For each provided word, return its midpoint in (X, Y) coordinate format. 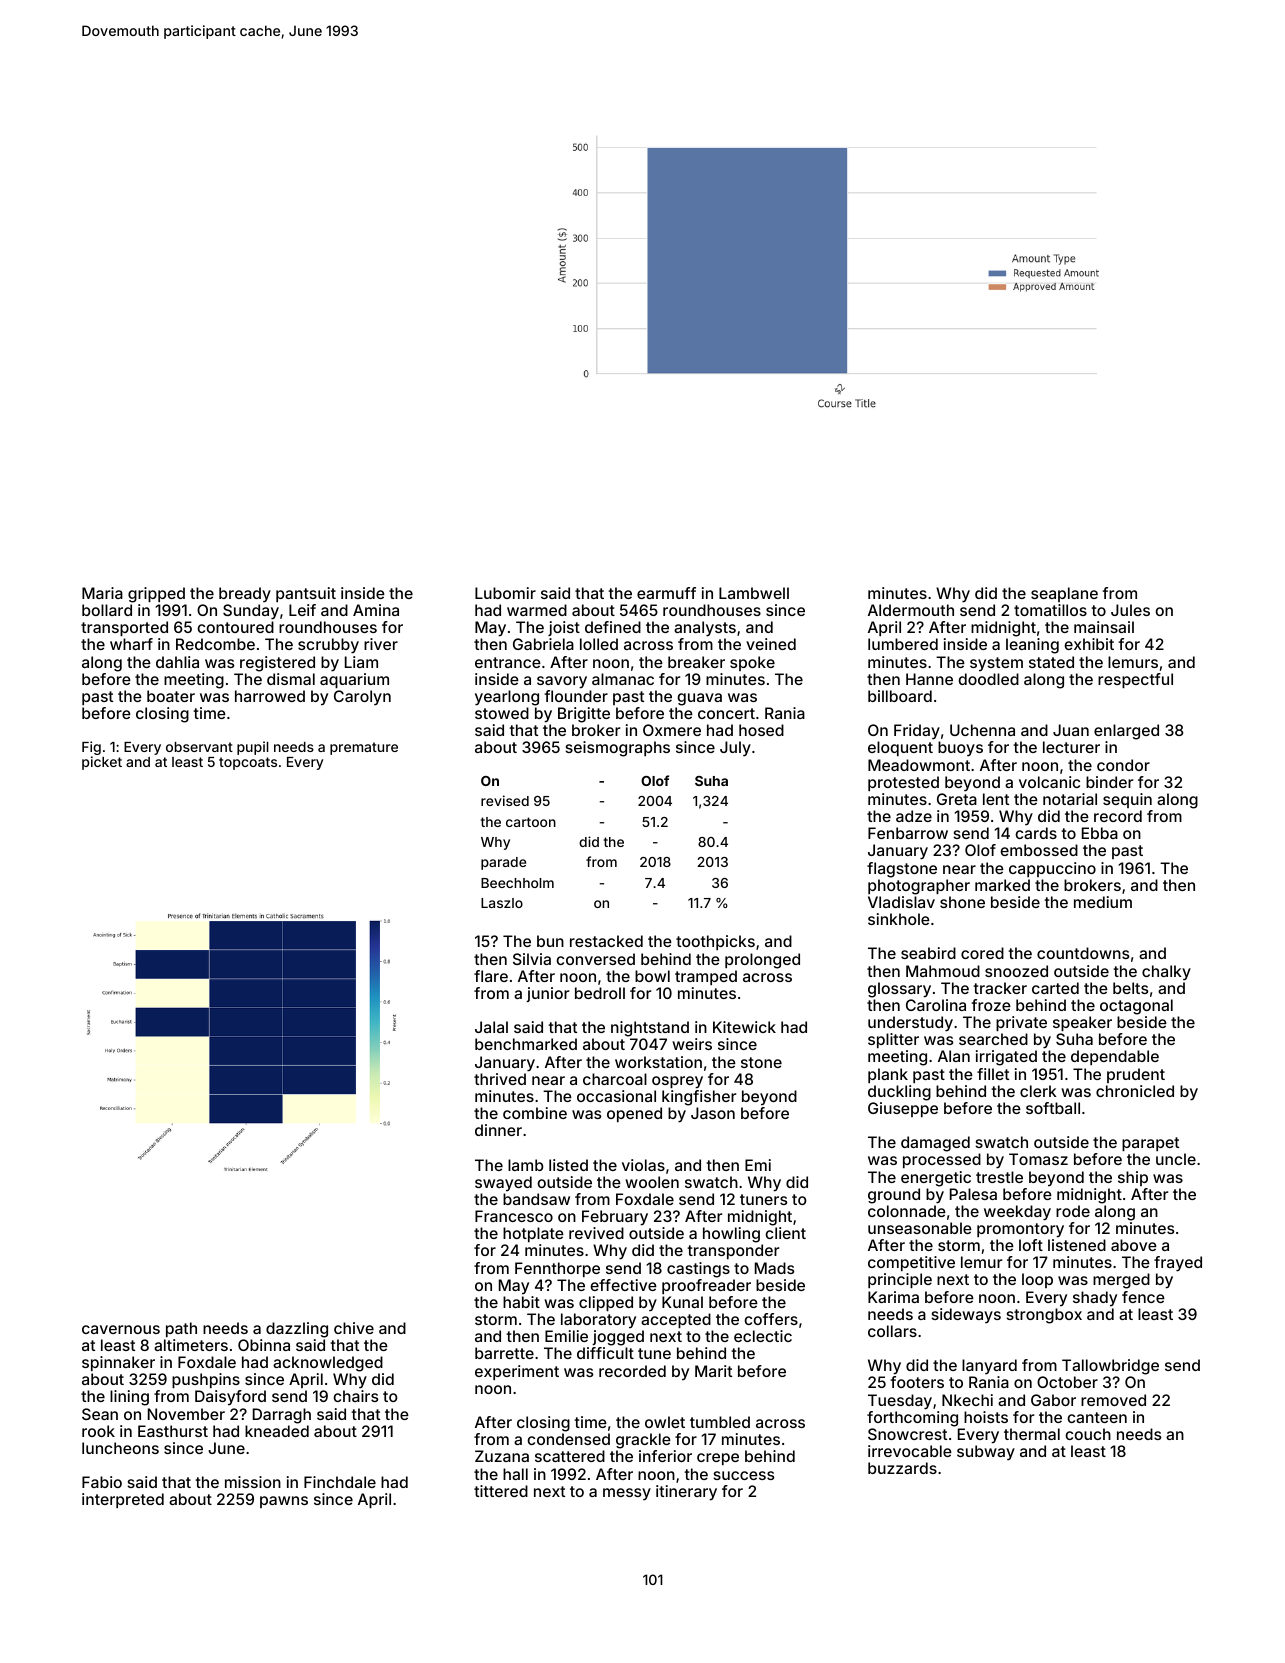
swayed (503, 1183)
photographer (919, 887)
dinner (498, 1130)
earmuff (666, 593)
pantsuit (306, 594)
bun (550, 941)
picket (102, 763)
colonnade (907, 1211)
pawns (284, 1502)
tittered (501, 1491)
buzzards (902, 1468)
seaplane (1064, 594)
